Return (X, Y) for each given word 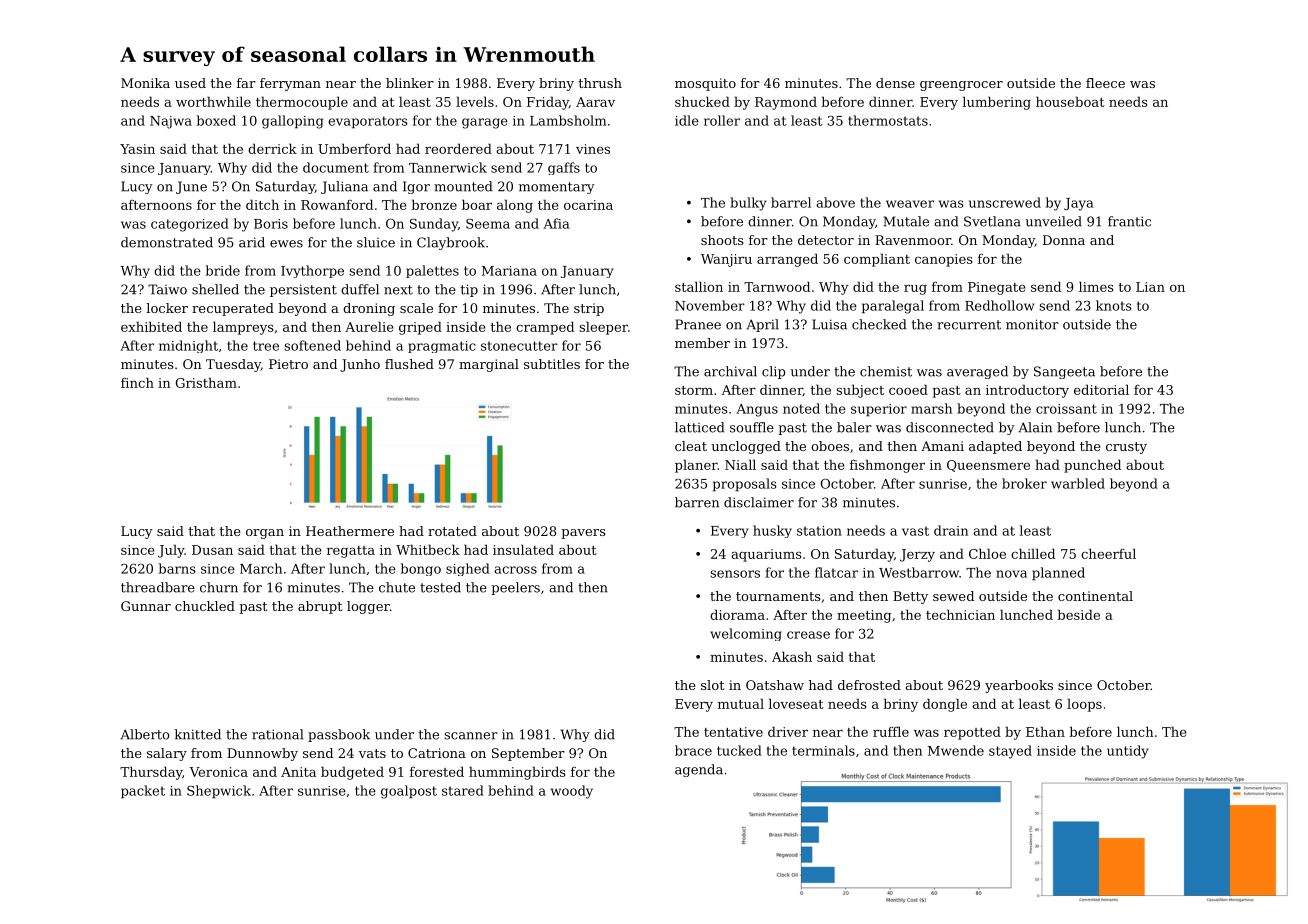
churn (219, 587)
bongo (421, 569)
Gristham (206, 382)
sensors (735, 574)
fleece (1105, 83)
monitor (1032, 324)
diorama (737, 614)
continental (1095, 596)
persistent (303, 290)
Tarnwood (777, 286)
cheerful (1108, 553)
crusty (1126, 448)
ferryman (290, 84)
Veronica (218, 772)
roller (722, 120)
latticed (699, 427)
